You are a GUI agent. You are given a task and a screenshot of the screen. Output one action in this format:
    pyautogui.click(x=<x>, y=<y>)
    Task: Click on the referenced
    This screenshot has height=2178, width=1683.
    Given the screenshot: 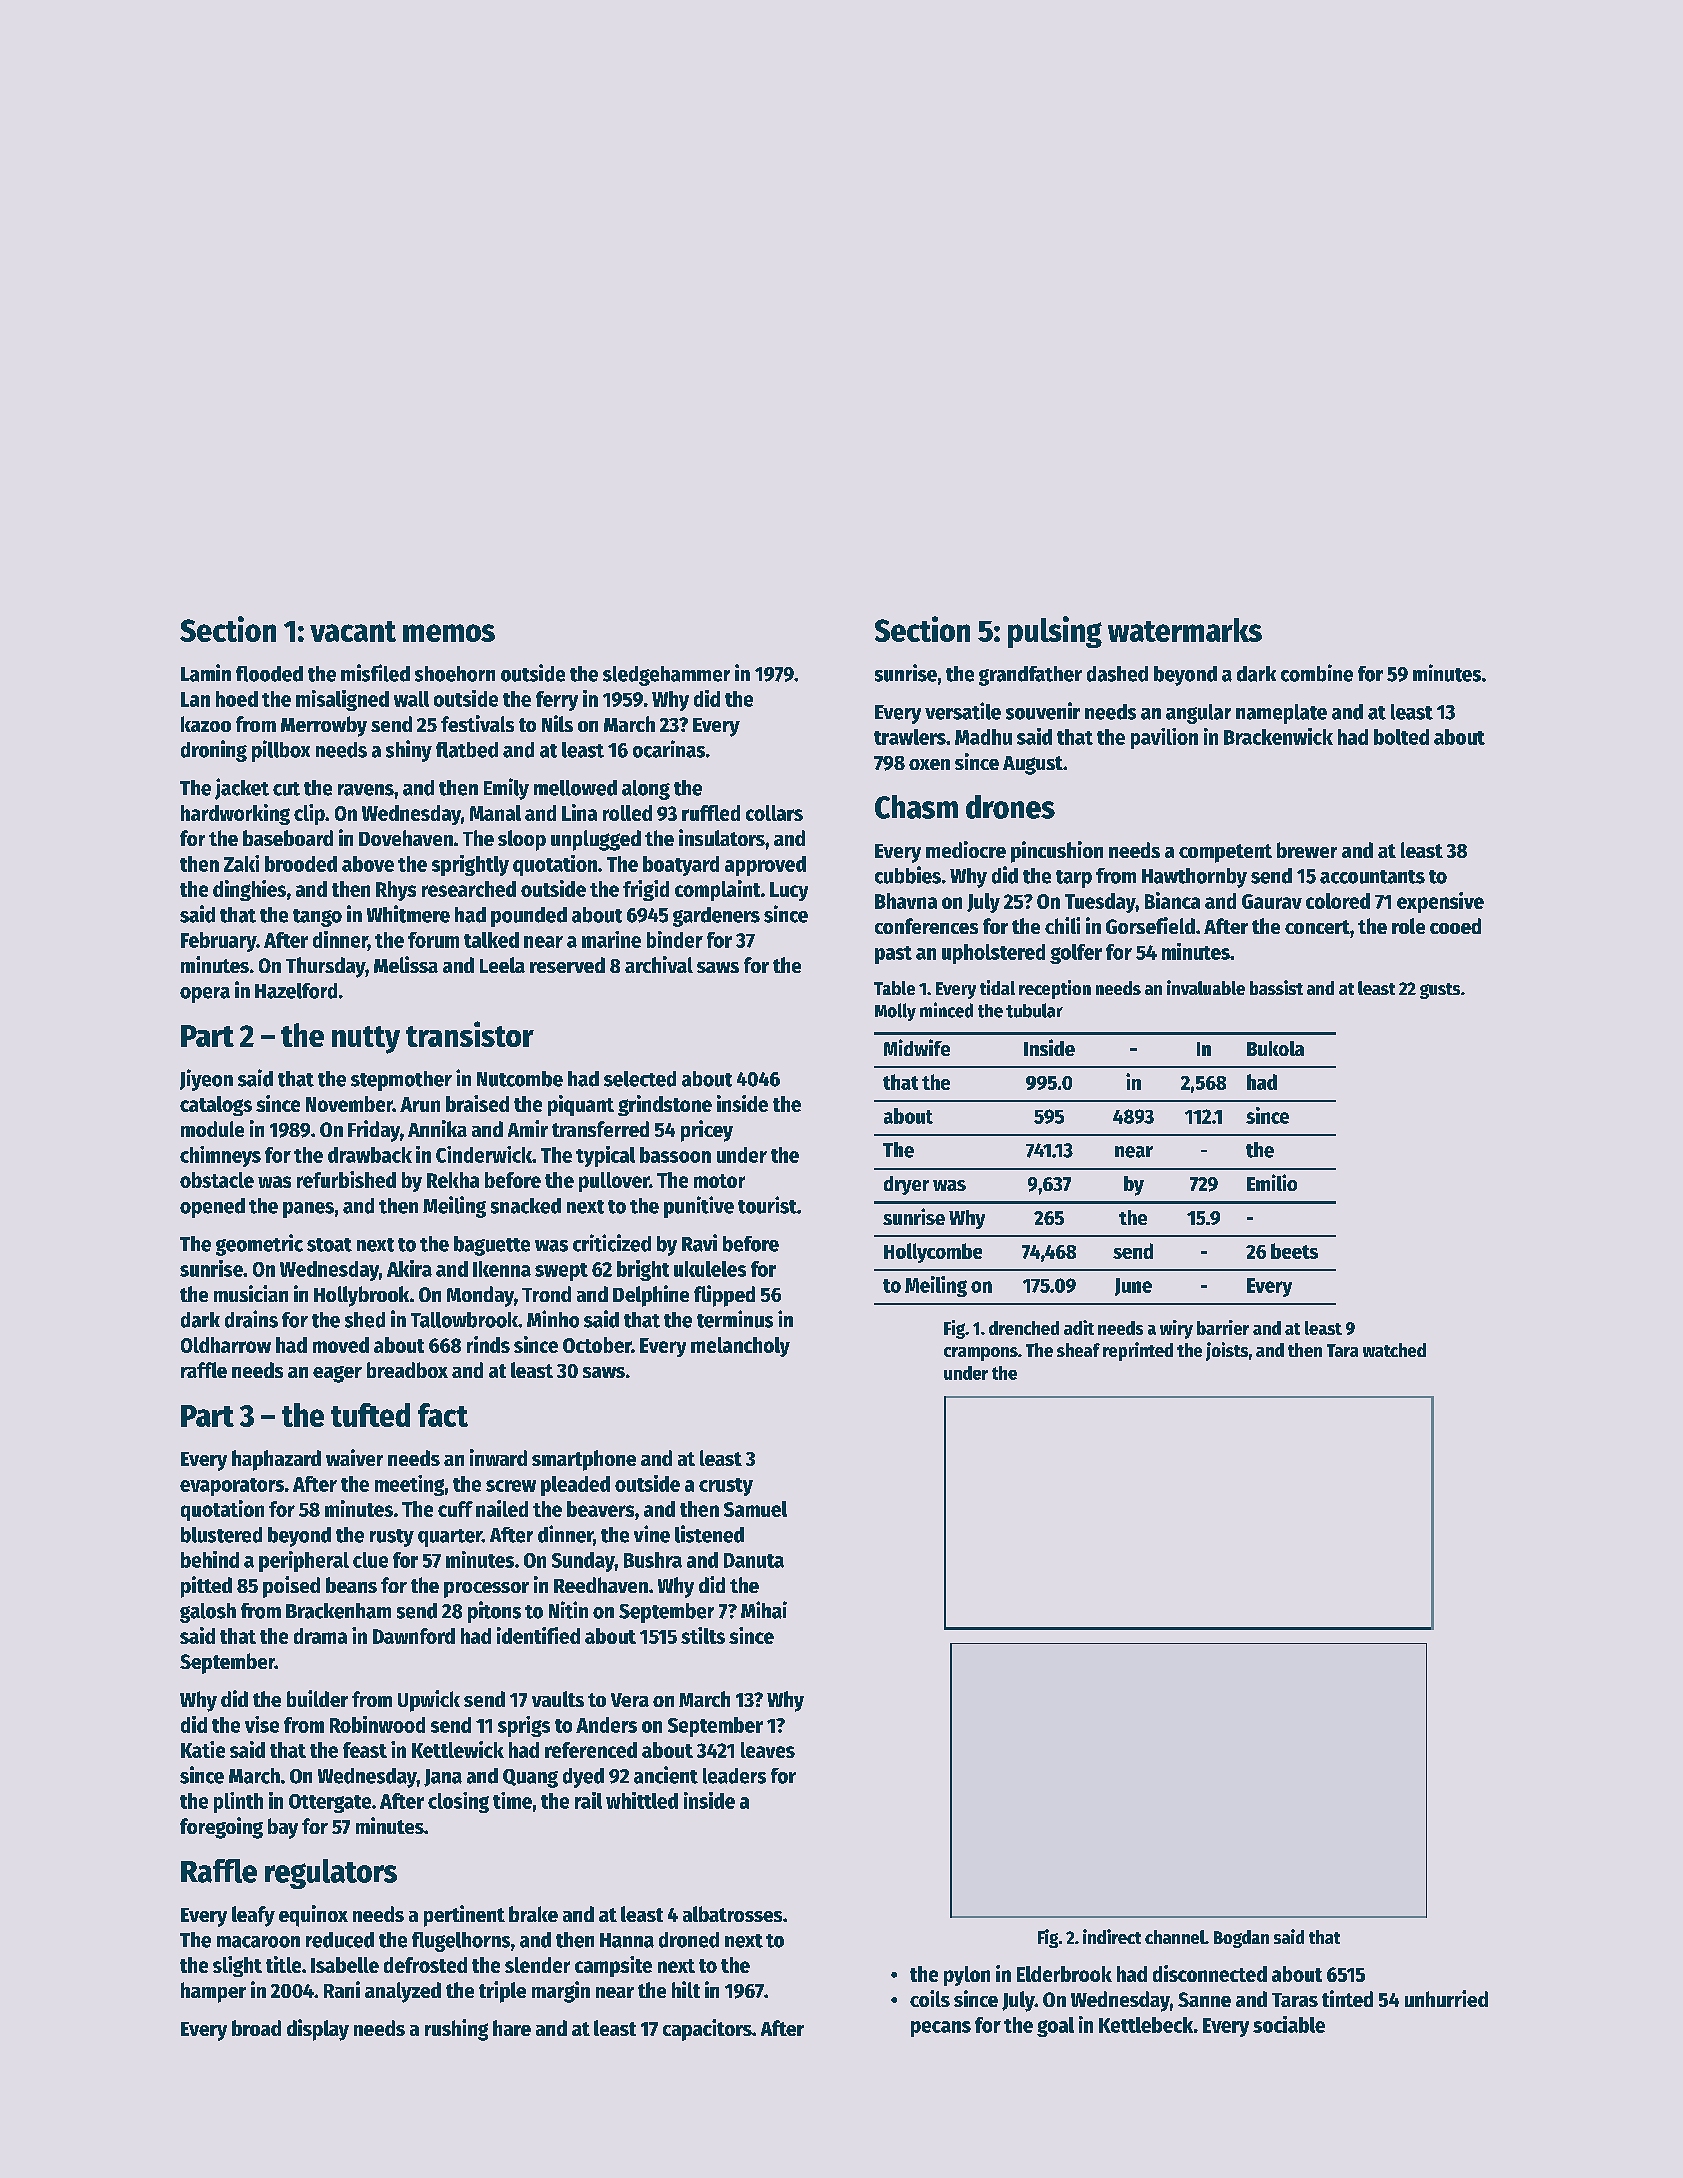 What is the action you would take?
    pyautogui.click(x=591, y=1750)
